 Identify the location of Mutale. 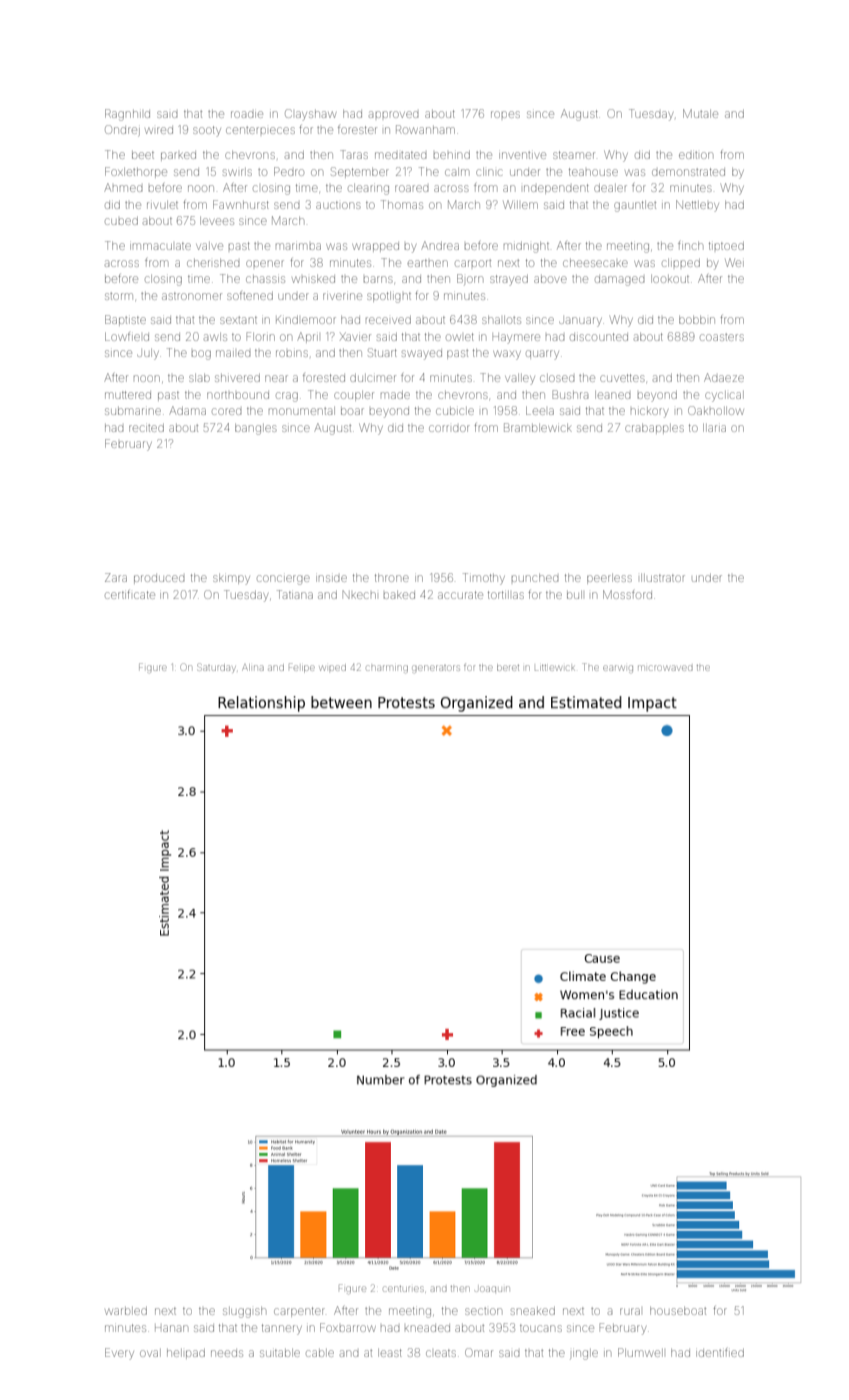
(700, 113).
